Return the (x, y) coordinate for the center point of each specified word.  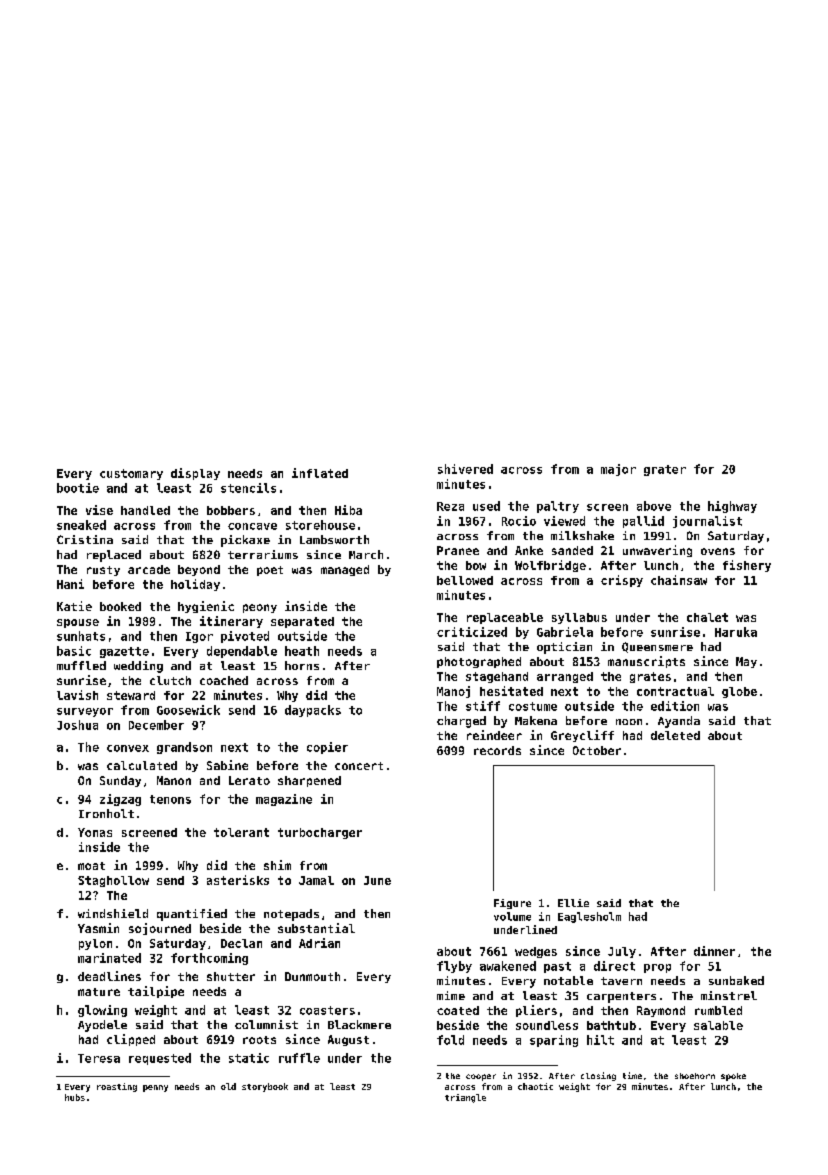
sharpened (309, 781)
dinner (714, 951)
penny (155, 1088)
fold (450, 1040)
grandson (184, 748)
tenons (170, 799)
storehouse (320, 525)
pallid (643, 522)
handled (145, 510)
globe (739, 692)
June (377, 880)
